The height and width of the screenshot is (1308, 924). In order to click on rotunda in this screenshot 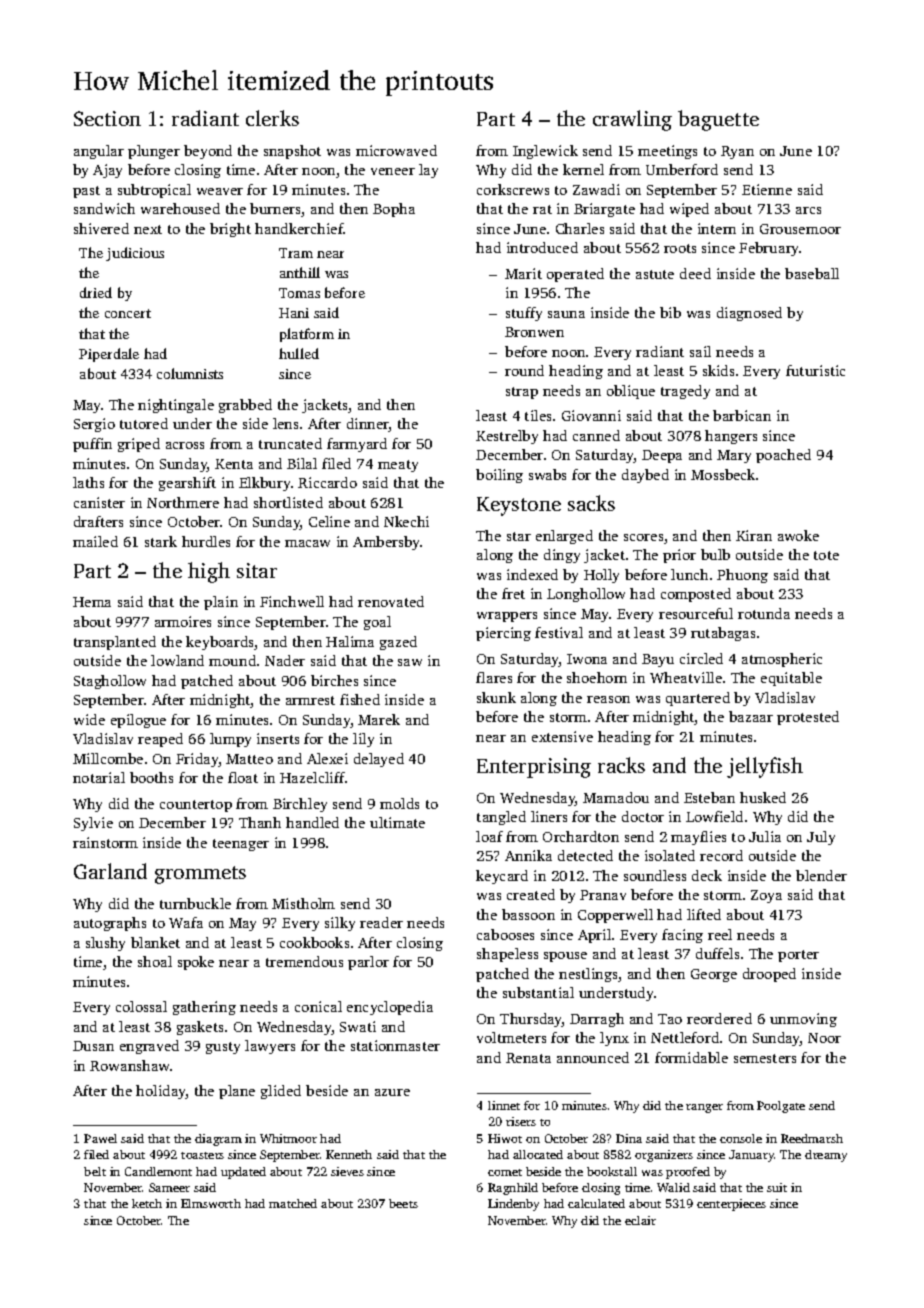, I will do `click(764, 613)`.
